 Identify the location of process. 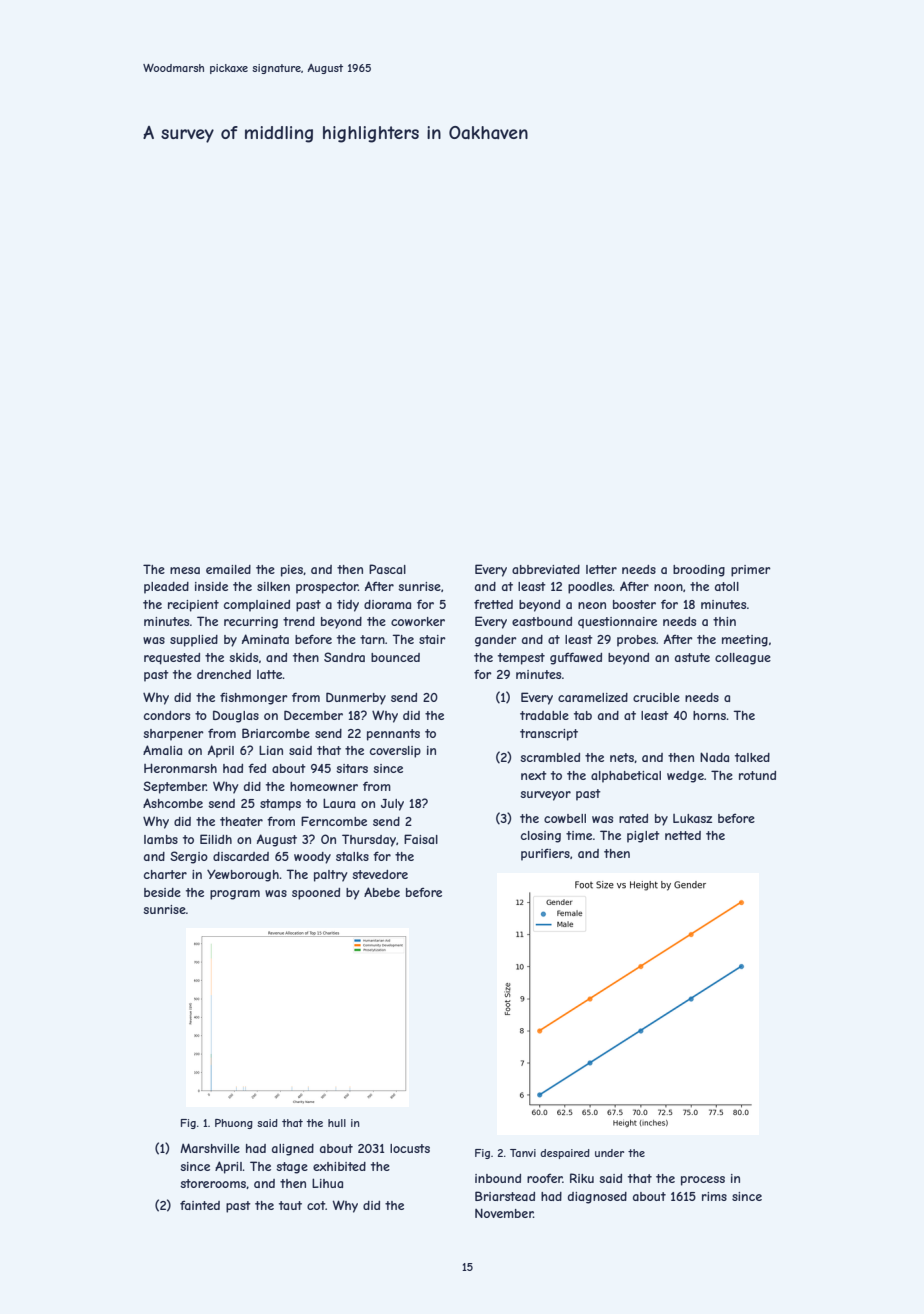
(703, 1181).
